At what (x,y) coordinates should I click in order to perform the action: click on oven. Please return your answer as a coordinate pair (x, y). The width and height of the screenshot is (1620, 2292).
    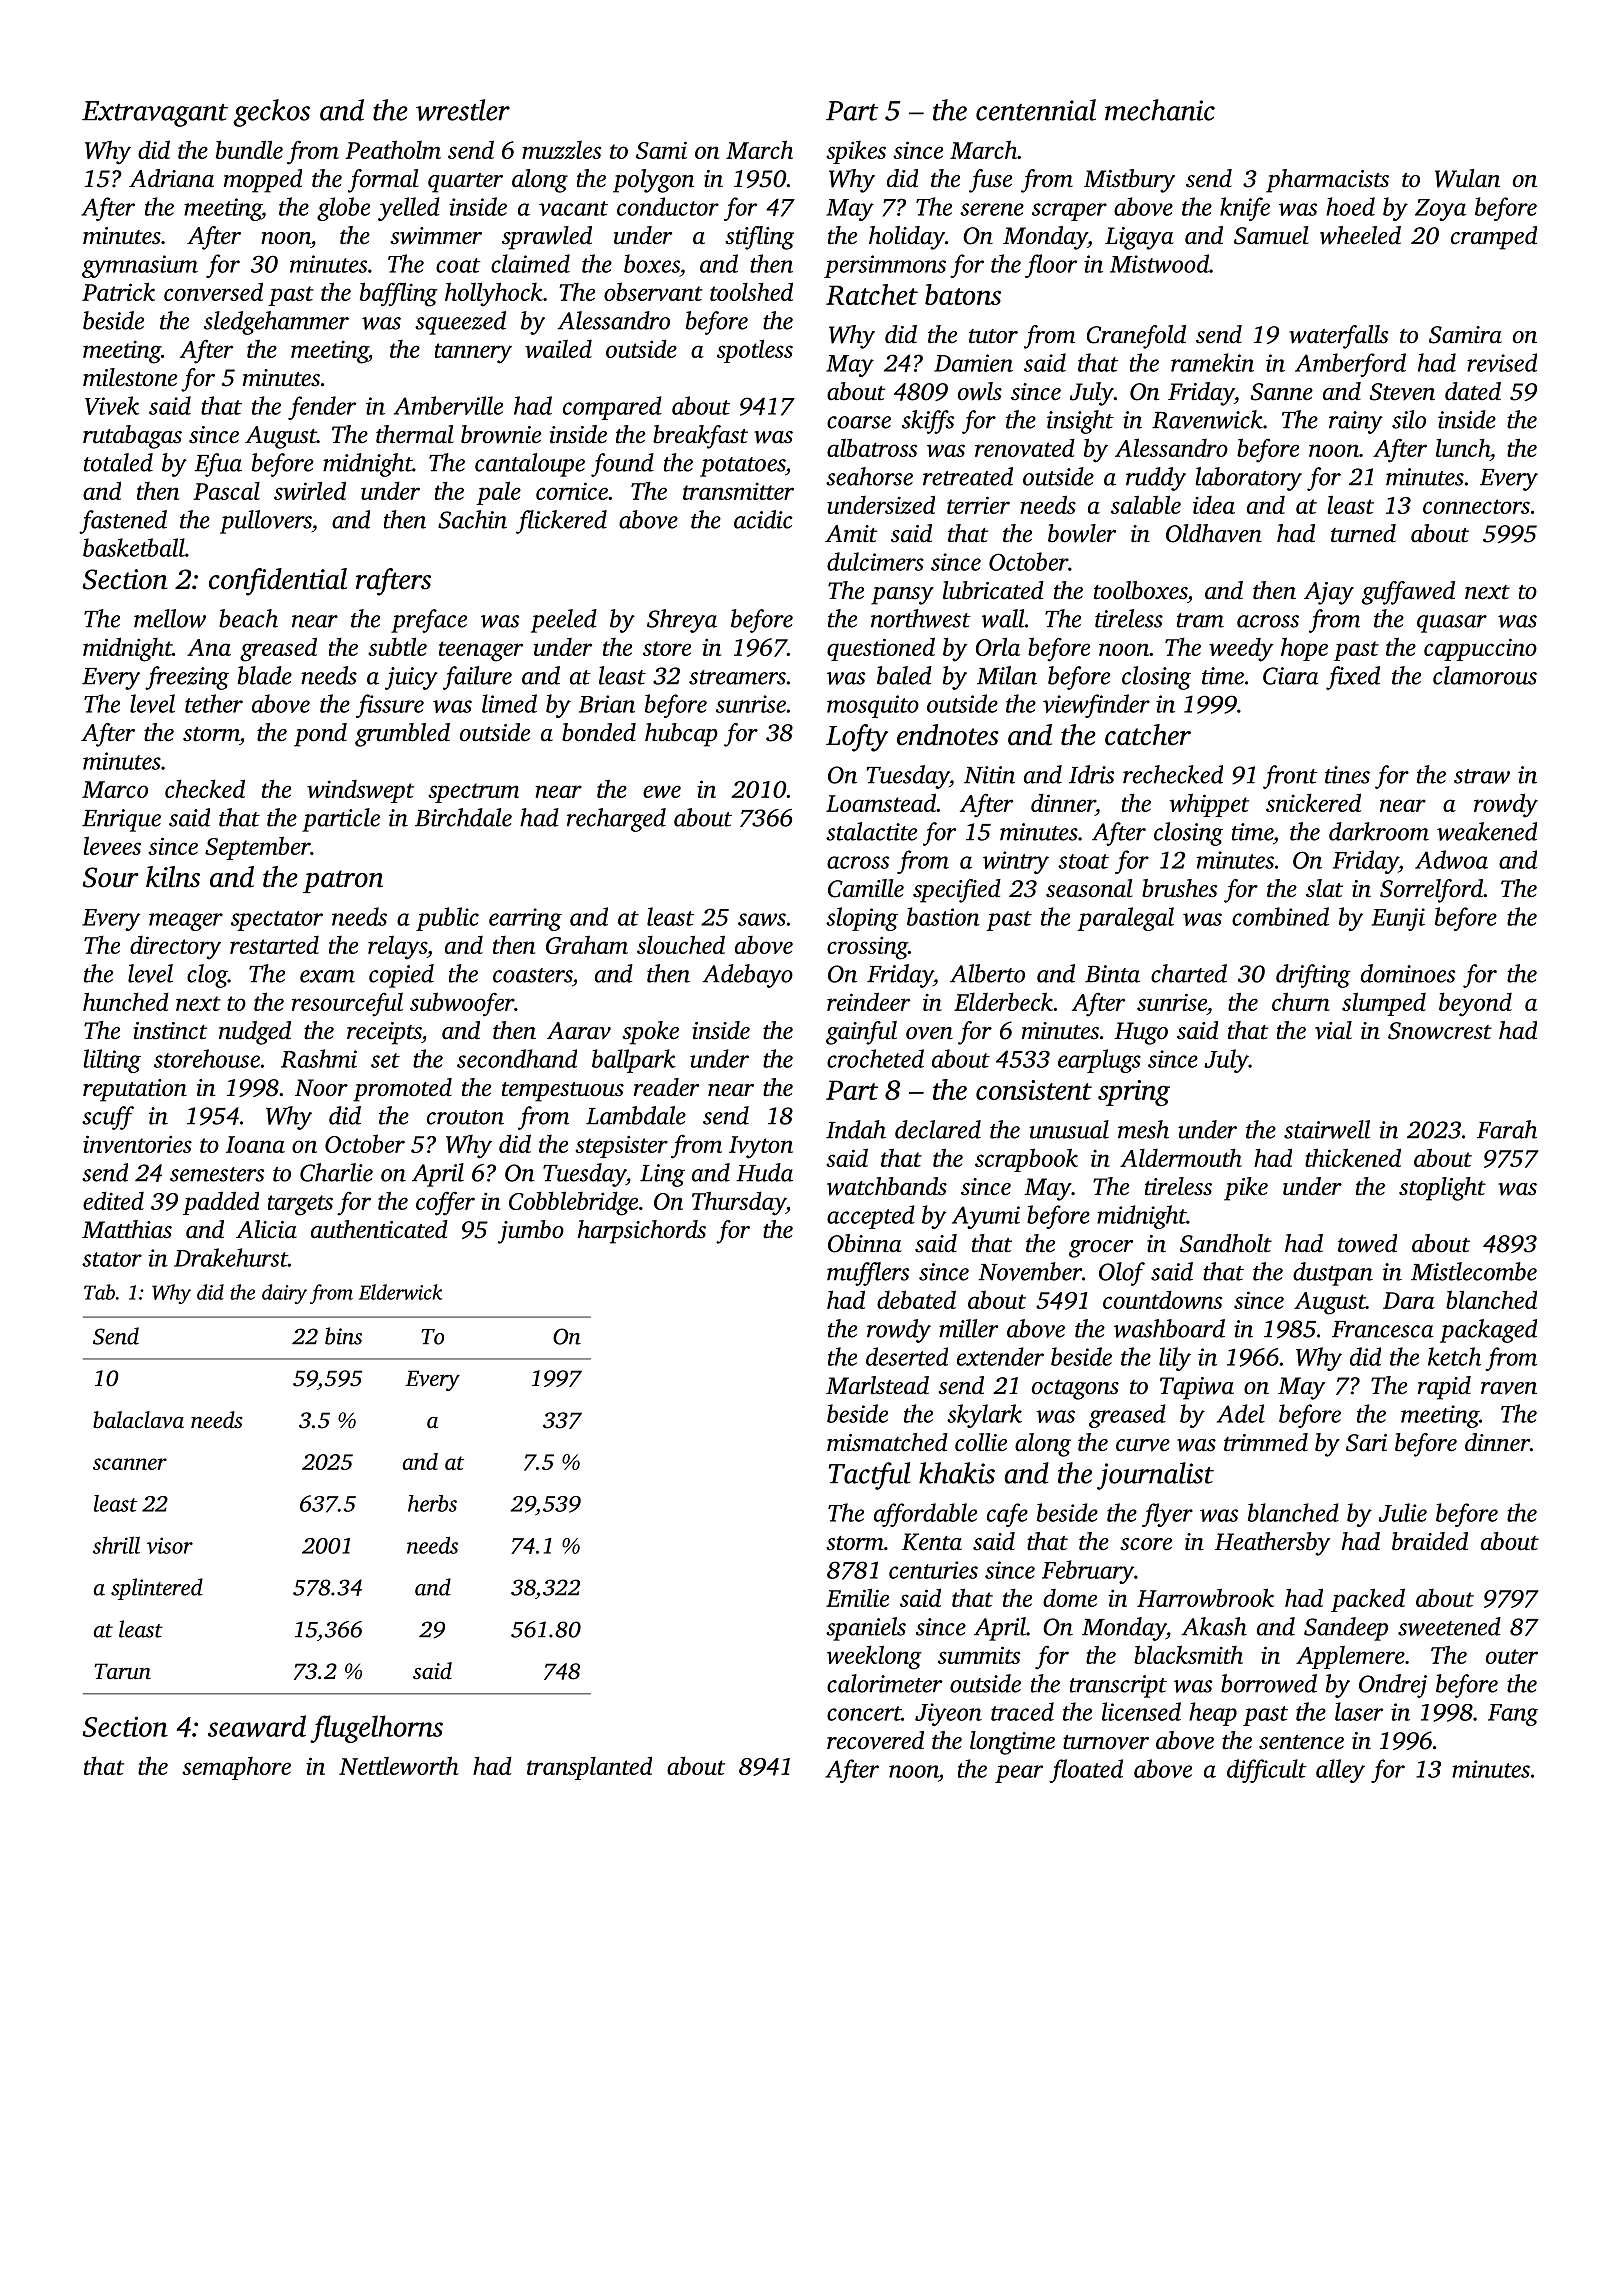
    Looking at the image, I should click on (929, 1033).
